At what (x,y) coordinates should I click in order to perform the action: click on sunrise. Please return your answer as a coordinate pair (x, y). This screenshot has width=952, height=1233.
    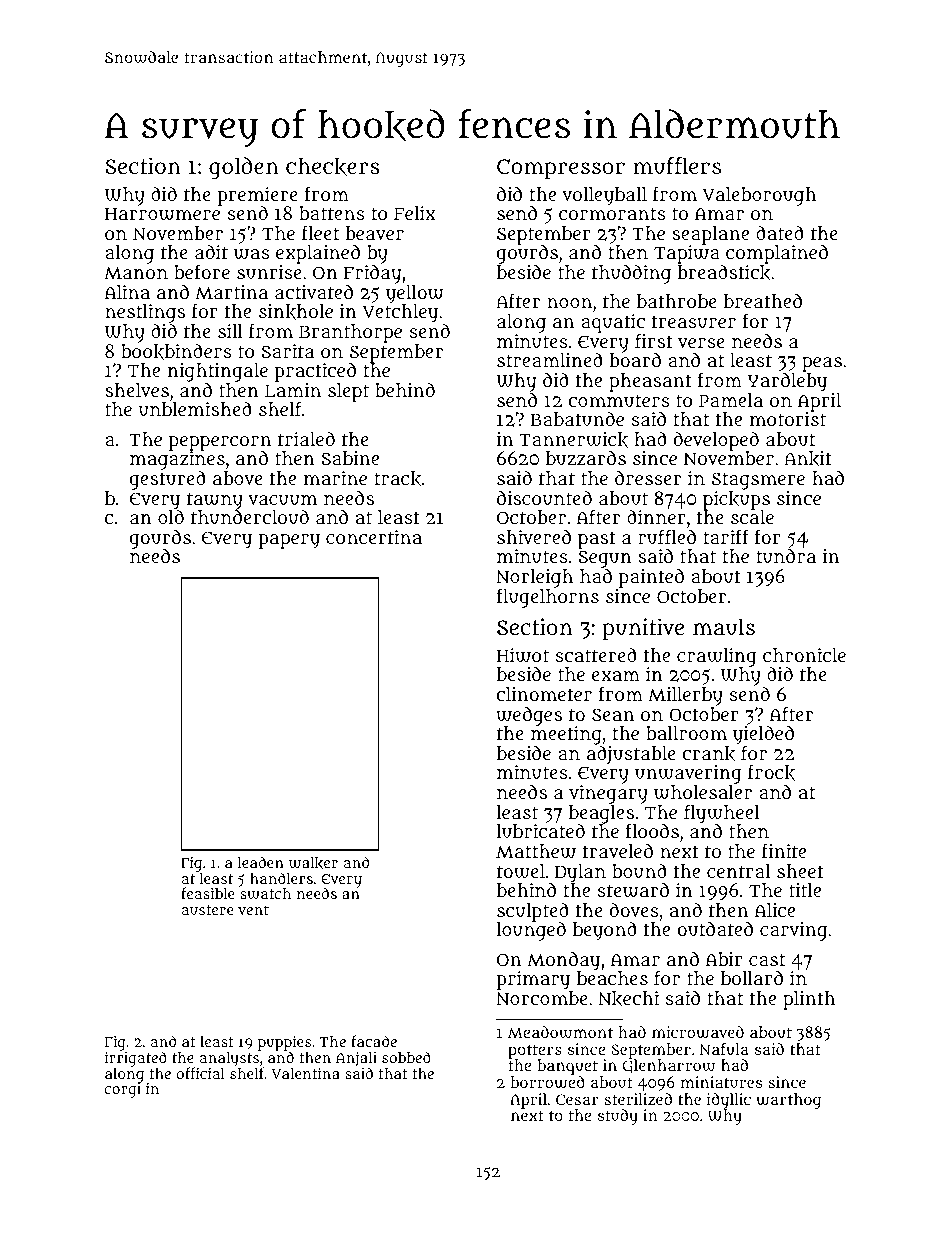
    Looking at the image, I should click on (269, 272).
